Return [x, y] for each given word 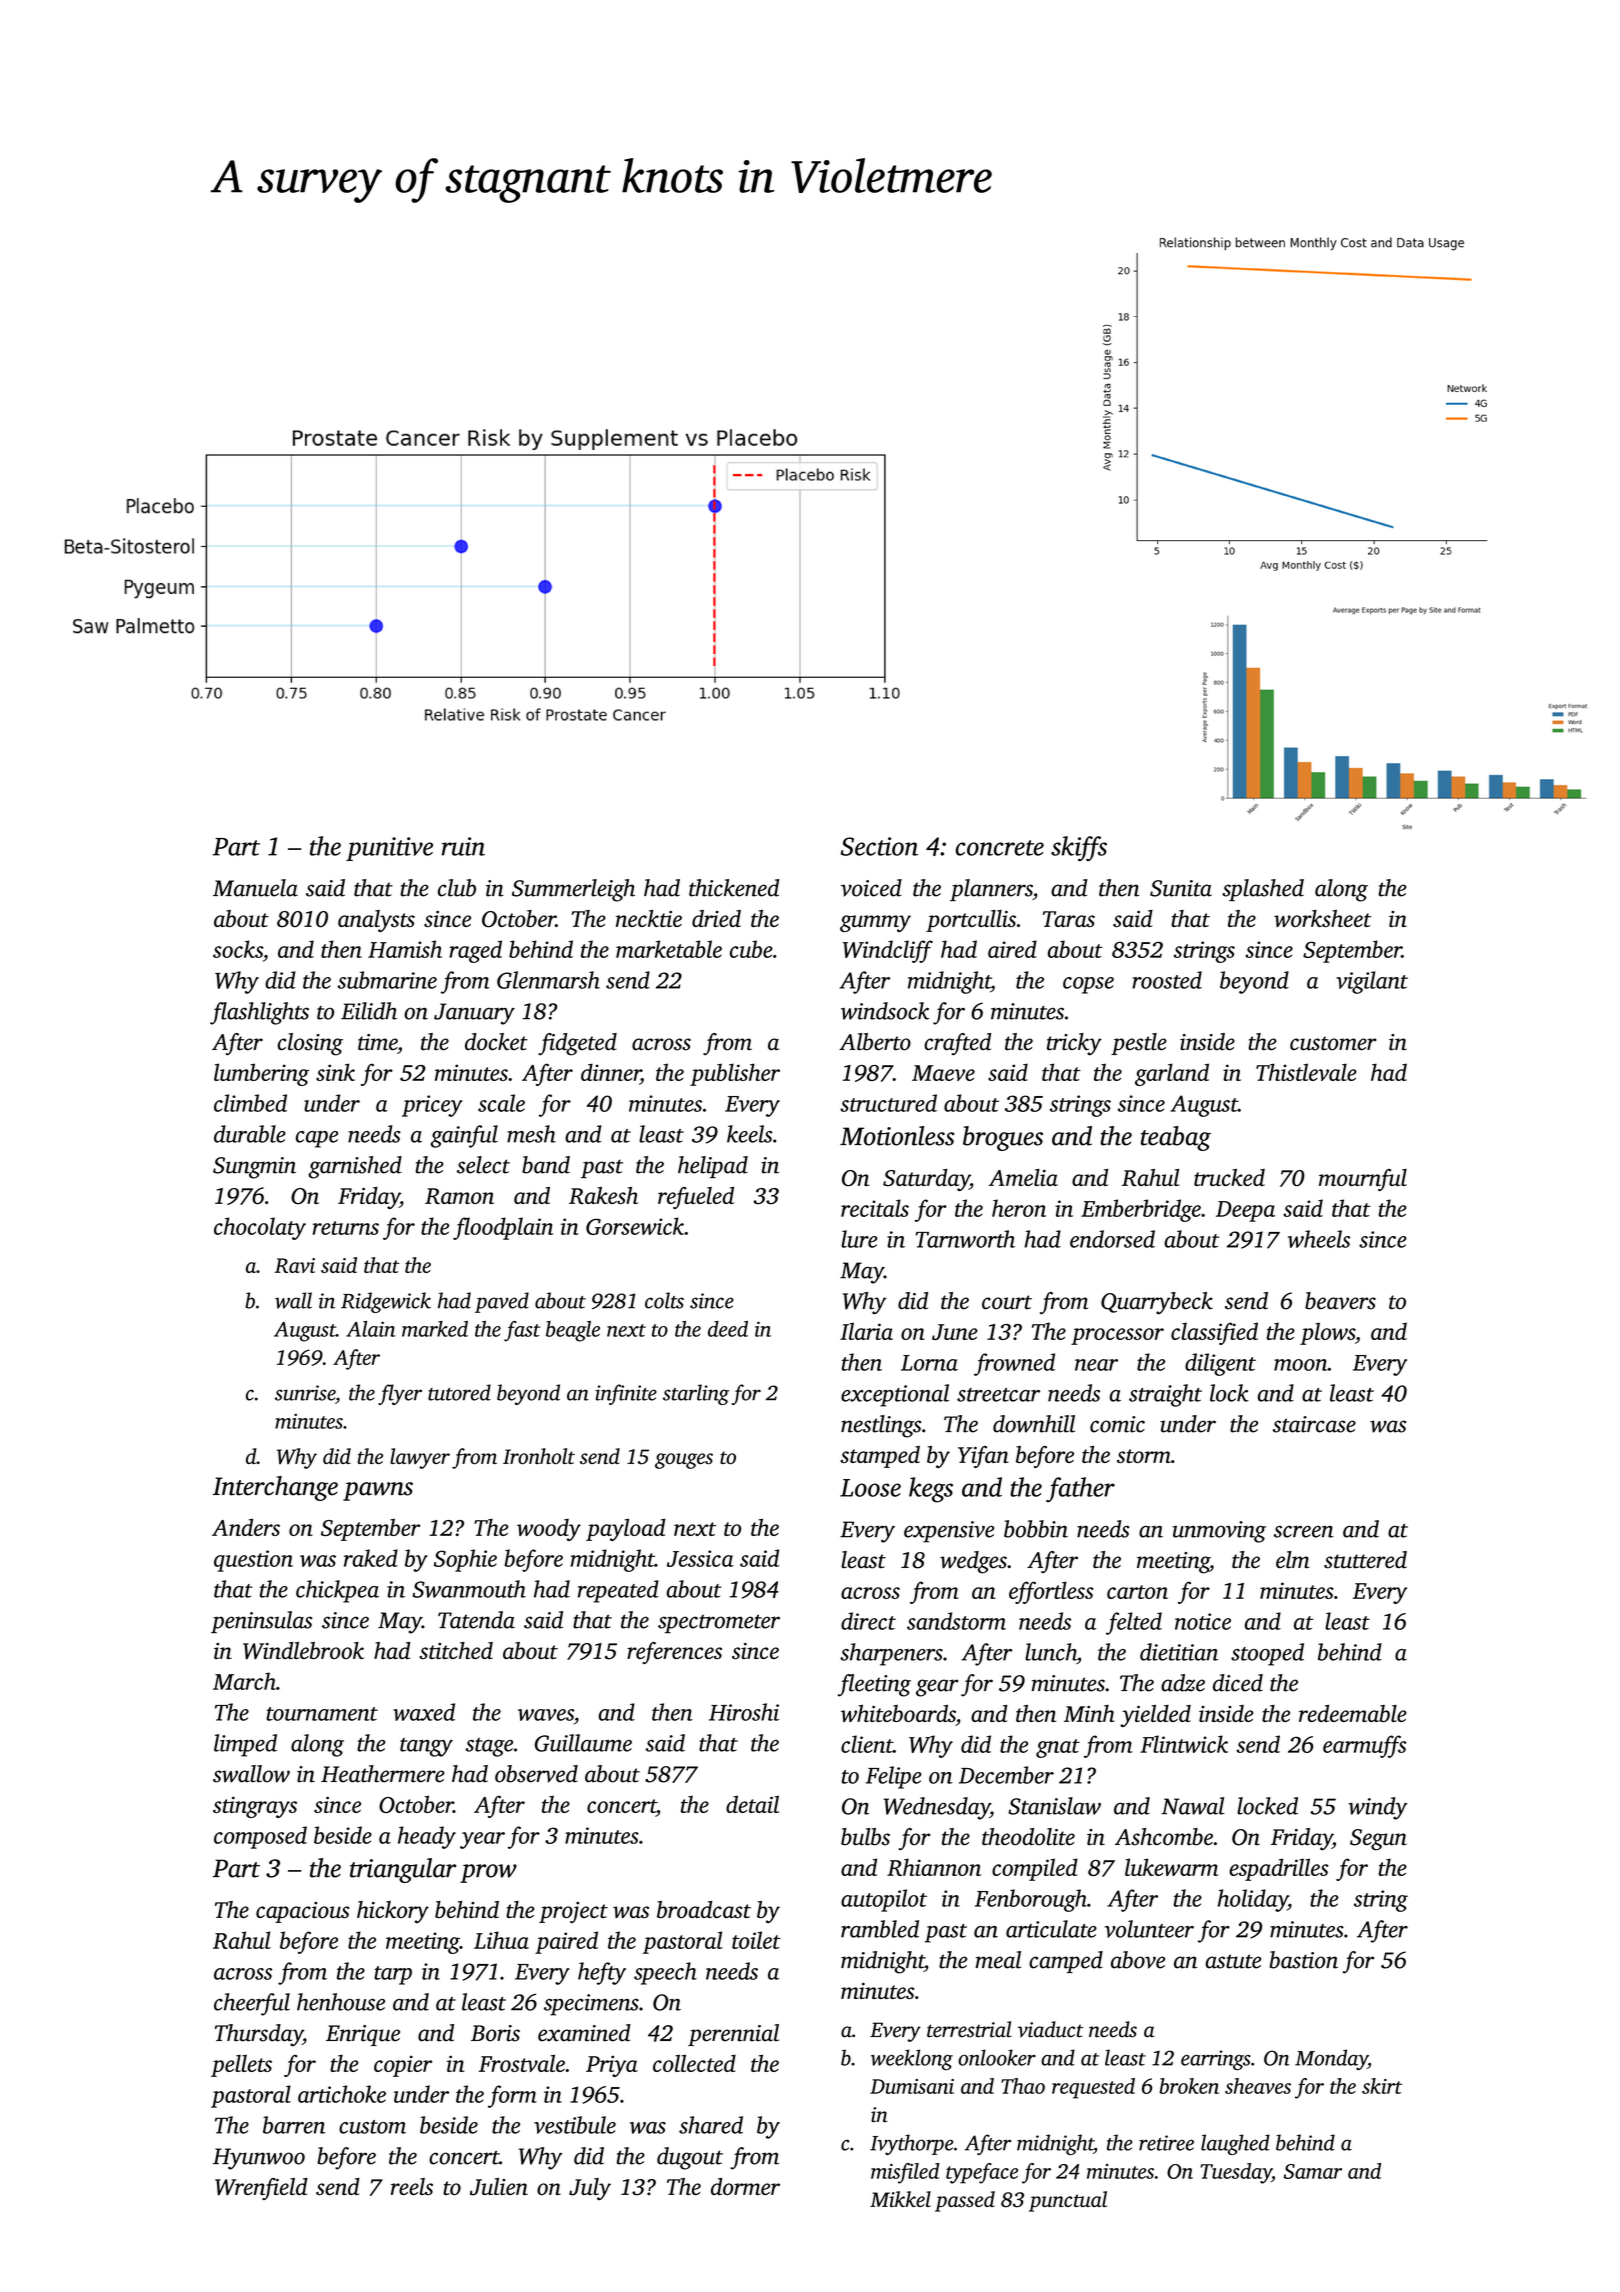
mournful [1363, 1180]
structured [888, 1103]
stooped [1267, 1654]
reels [412, 2187]
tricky [1074, 1044]
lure [859, 1239]
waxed [424, 1712]
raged [475, 951]
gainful [464, 1136]
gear [937, 1688]
